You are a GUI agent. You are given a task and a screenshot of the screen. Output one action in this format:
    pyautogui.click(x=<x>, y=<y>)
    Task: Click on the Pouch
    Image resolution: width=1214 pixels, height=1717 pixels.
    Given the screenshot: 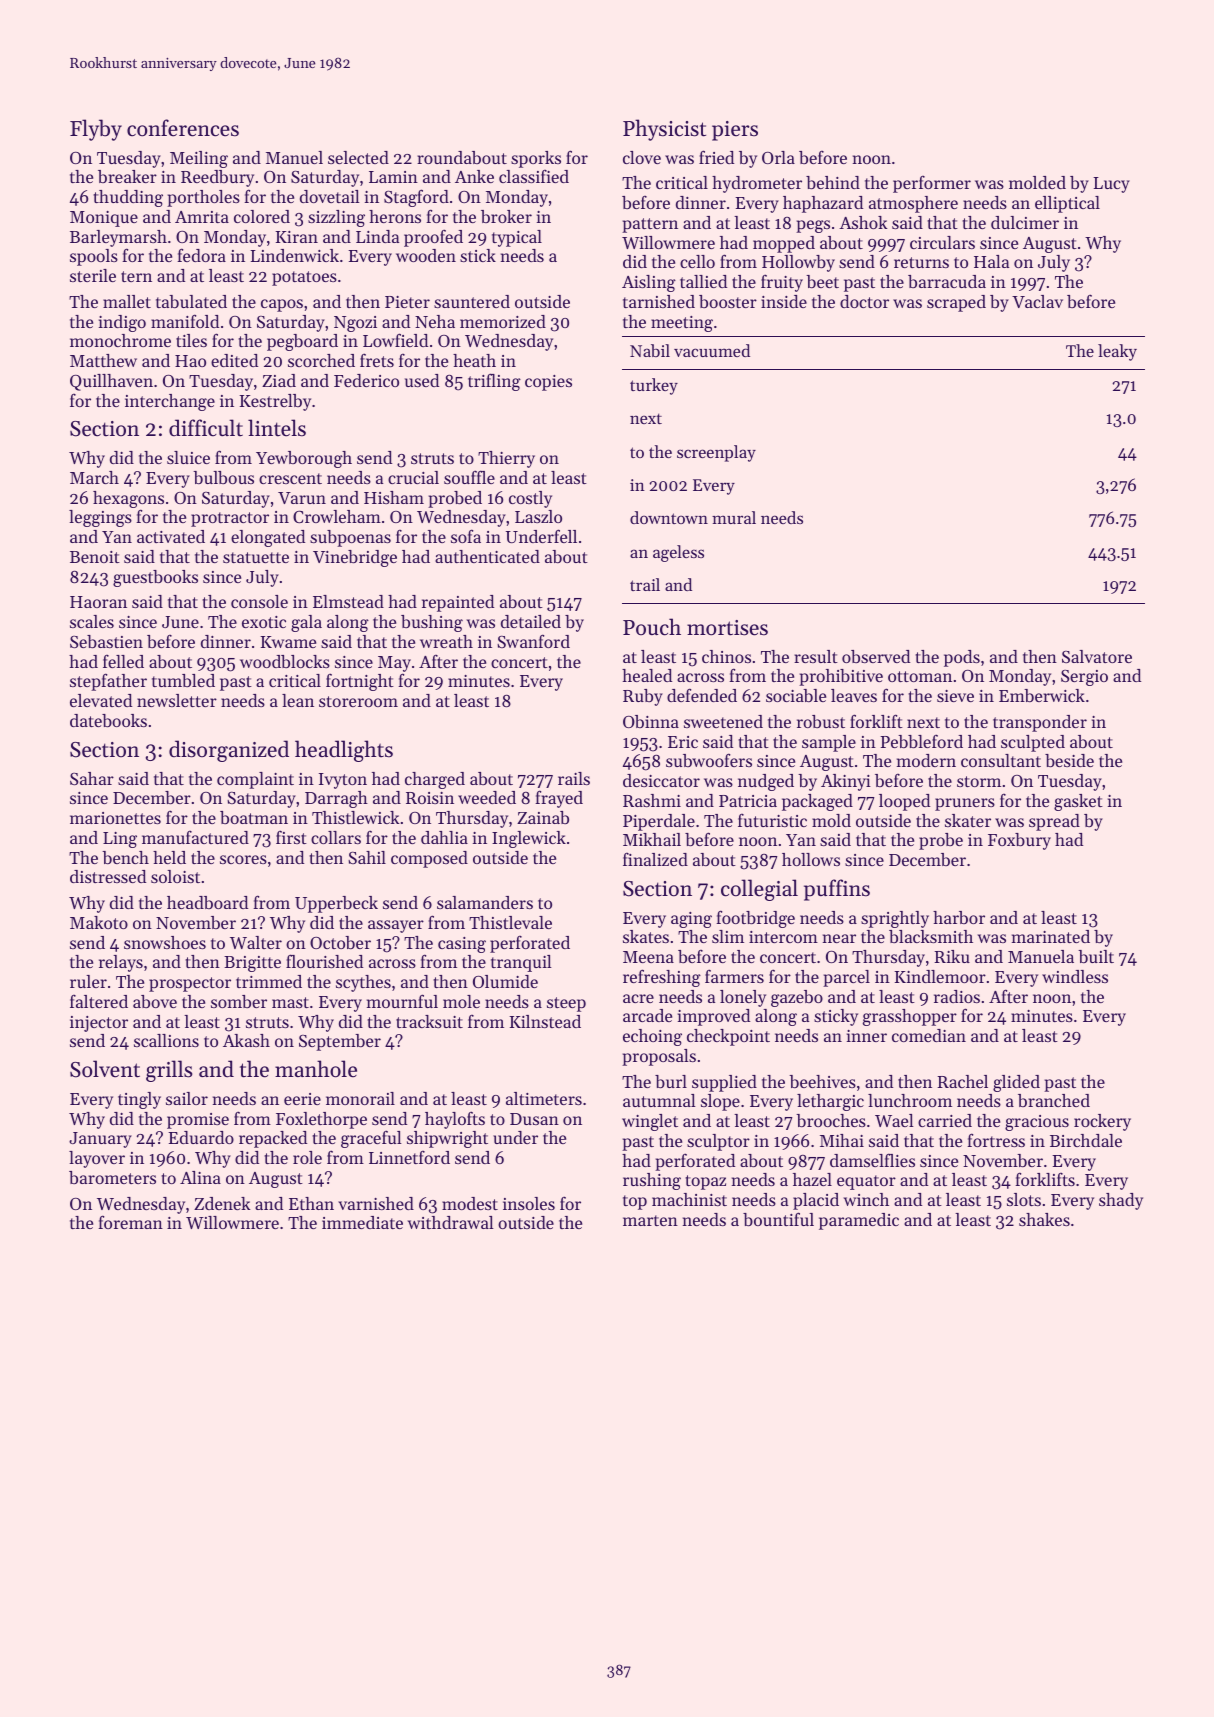 What is the action you would take?
    pyautogui.click(x=652, y=627)
